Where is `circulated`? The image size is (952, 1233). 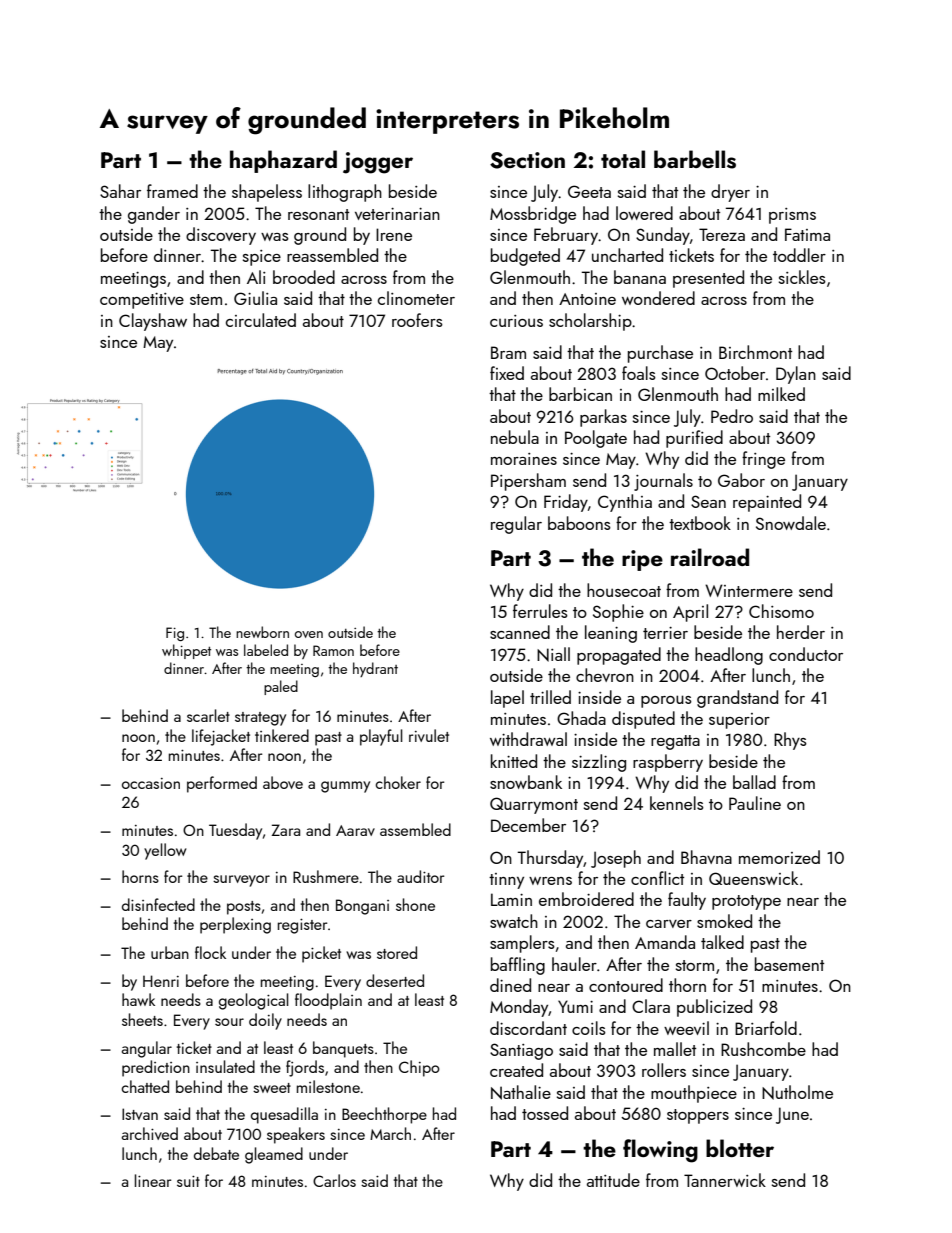
circulated is located at coordinates (261, 320).
